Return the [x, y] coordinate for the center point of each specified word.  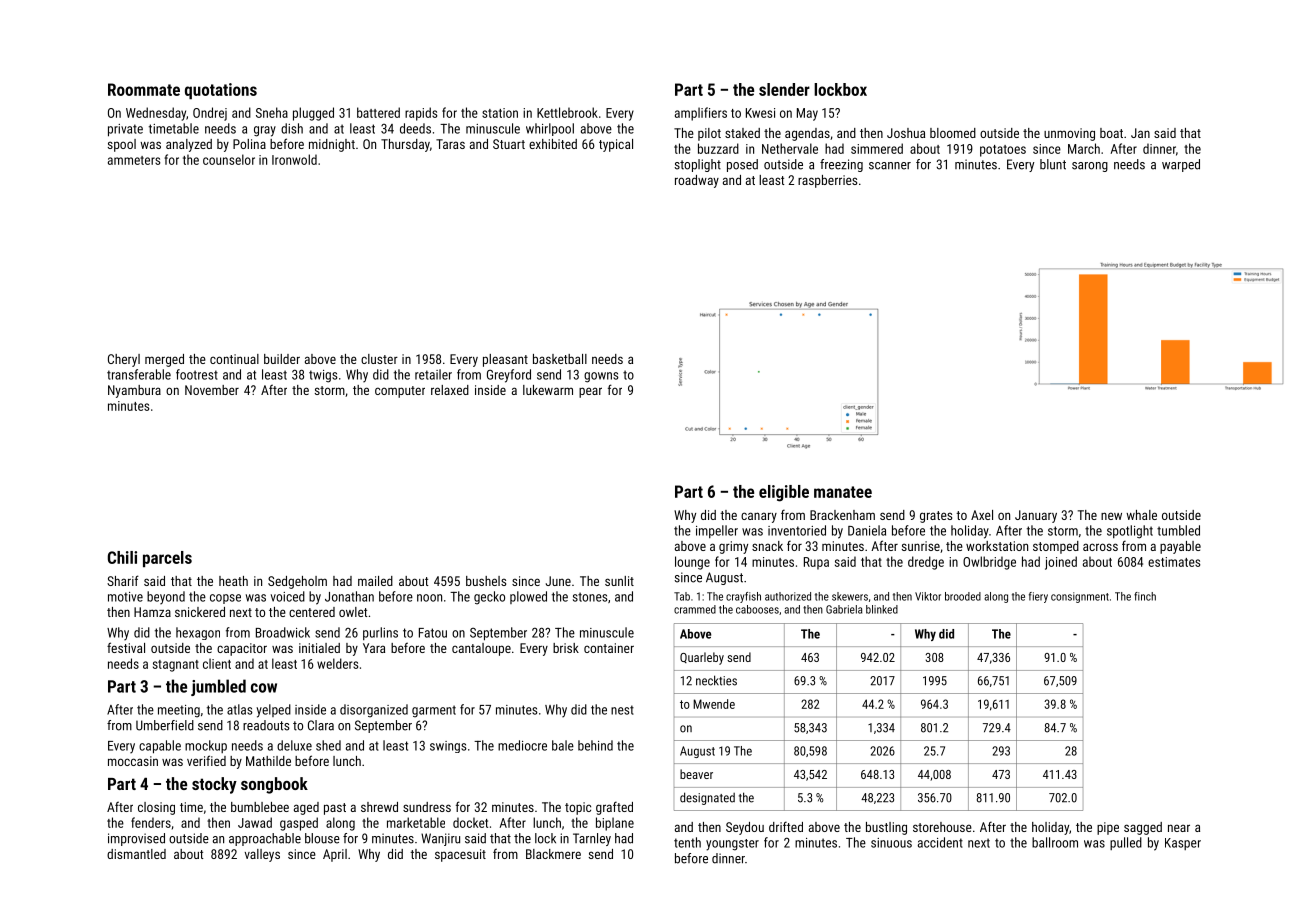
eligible [784, 493]
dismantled [136, 854]
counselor [229, 159]
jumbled [218, 687]
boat [1111, 133]
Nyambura [134, 391]
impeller [717, 531]
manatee [843, 492]
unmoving [1069, 134]
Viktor [928, 596]
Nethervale [790, 148]
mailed [375, 581]
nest [622, 710]
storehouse [942, 827]
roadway [697, 181]
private [125, 130]
